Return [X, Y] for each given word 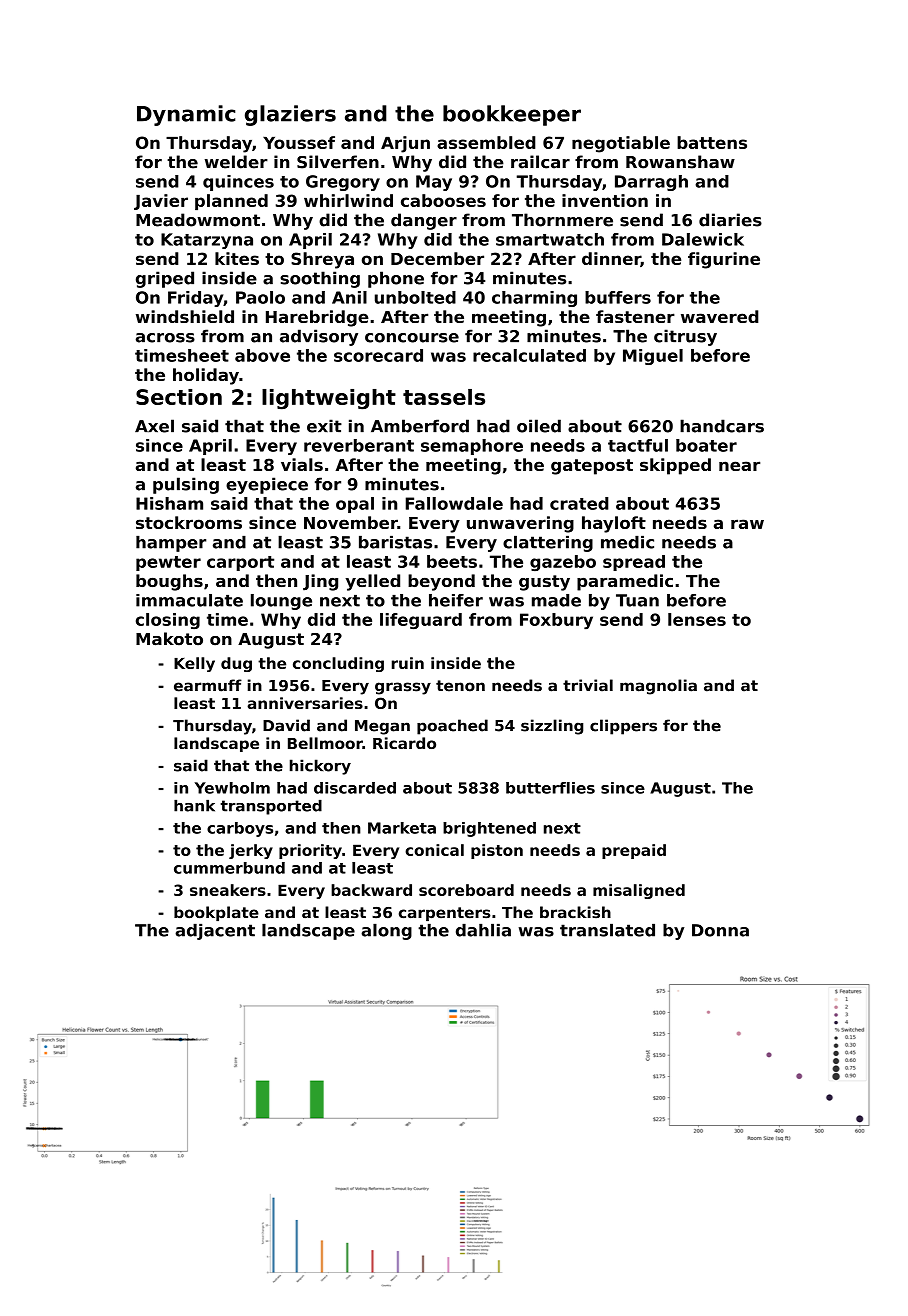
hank [194, 806]
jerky [251, 851]
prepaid [634, 851]
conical [434, 850]
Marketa [402, 828]
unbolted [415, 297]
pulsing [186, 485]
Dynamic [186, 115]
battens [712, 142]
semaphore [472, 447]
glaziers [290, 115]
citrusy [685, 337]
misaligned [639, 891]
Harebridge [317, 318]
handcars [722, 426]
